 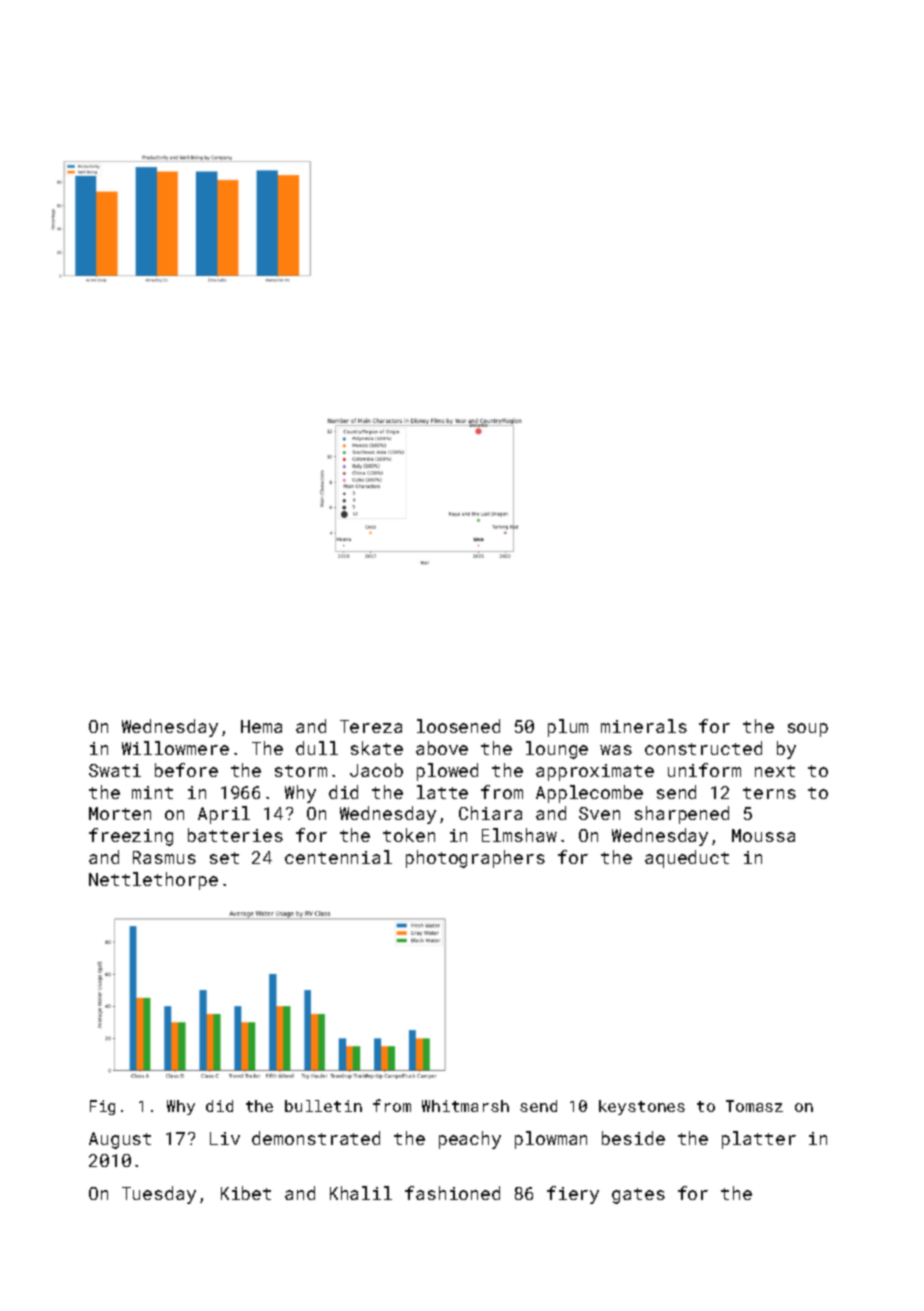 What do you see at coordinates (642, 1107) in the screenshot?
I see `keystones` at bounding box center [642, 1107].
